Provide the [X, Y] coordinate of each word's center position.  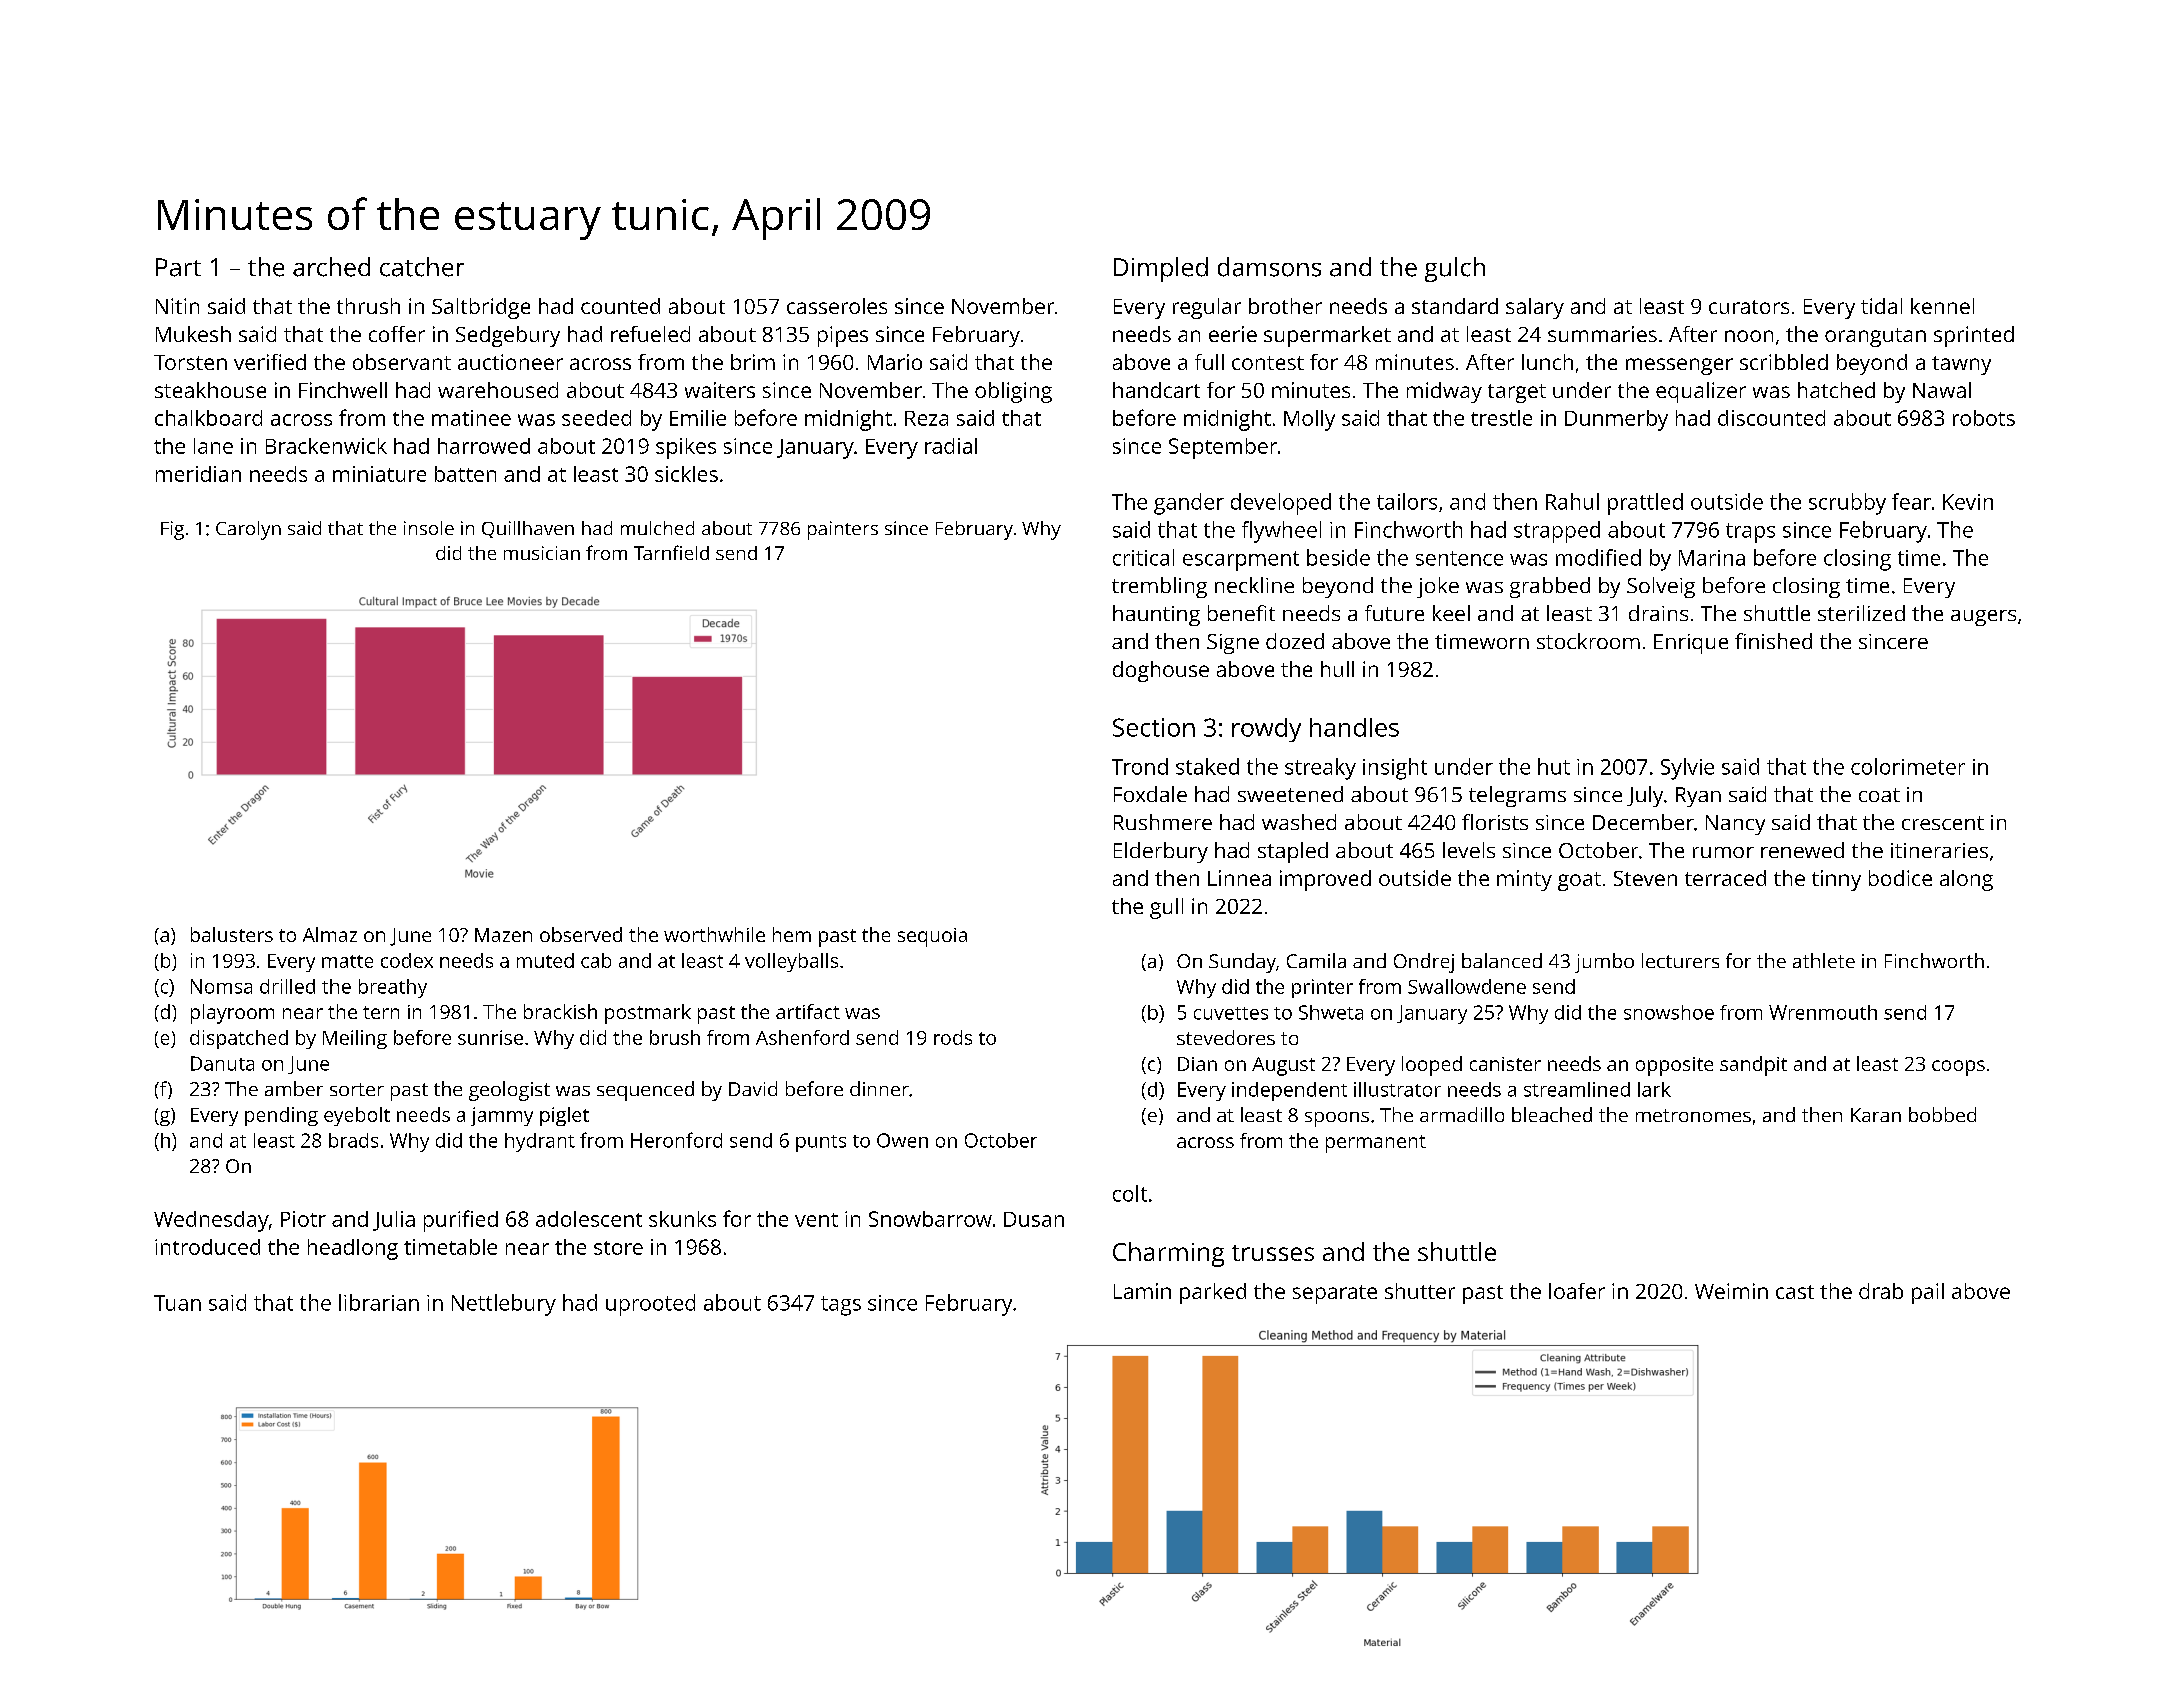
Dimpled [1161, 269]
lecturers [1680, 960]
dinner [879, 1088]
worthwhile [714, 934]
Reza [926, 418]
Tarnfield [671, 552]
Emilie [698, 418]
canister [1505, 1064]
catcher [422, 267]
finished [1773, 641]
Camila [1316, 960]
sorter [357, 1089]
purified [461, 1221]
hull [1337, 669]
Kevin [1968, 502]
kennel [1942, 306]
